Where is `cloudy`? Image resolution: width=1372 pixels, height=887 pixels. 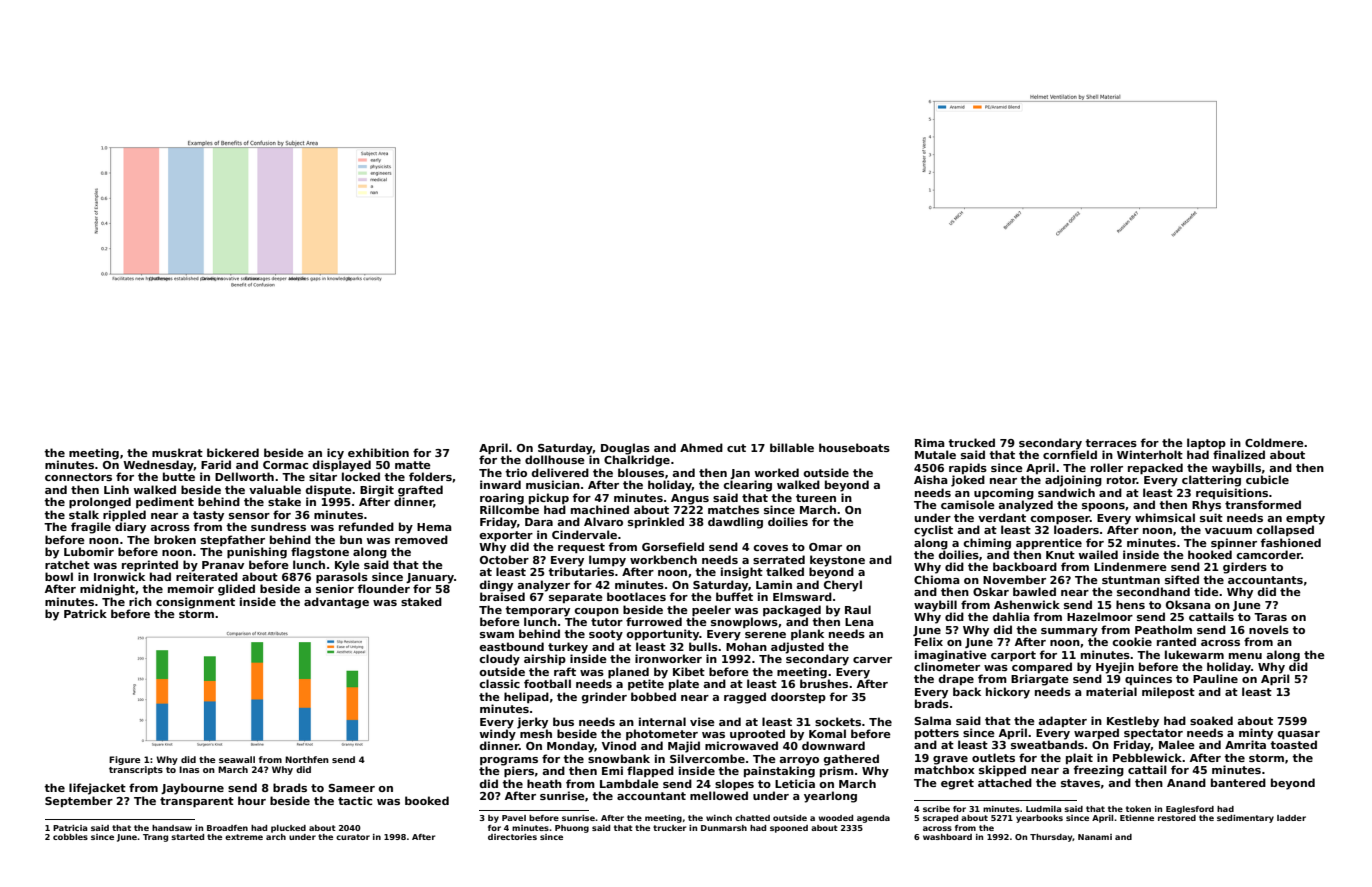 cloudy is located at coordinates (499, 660).
